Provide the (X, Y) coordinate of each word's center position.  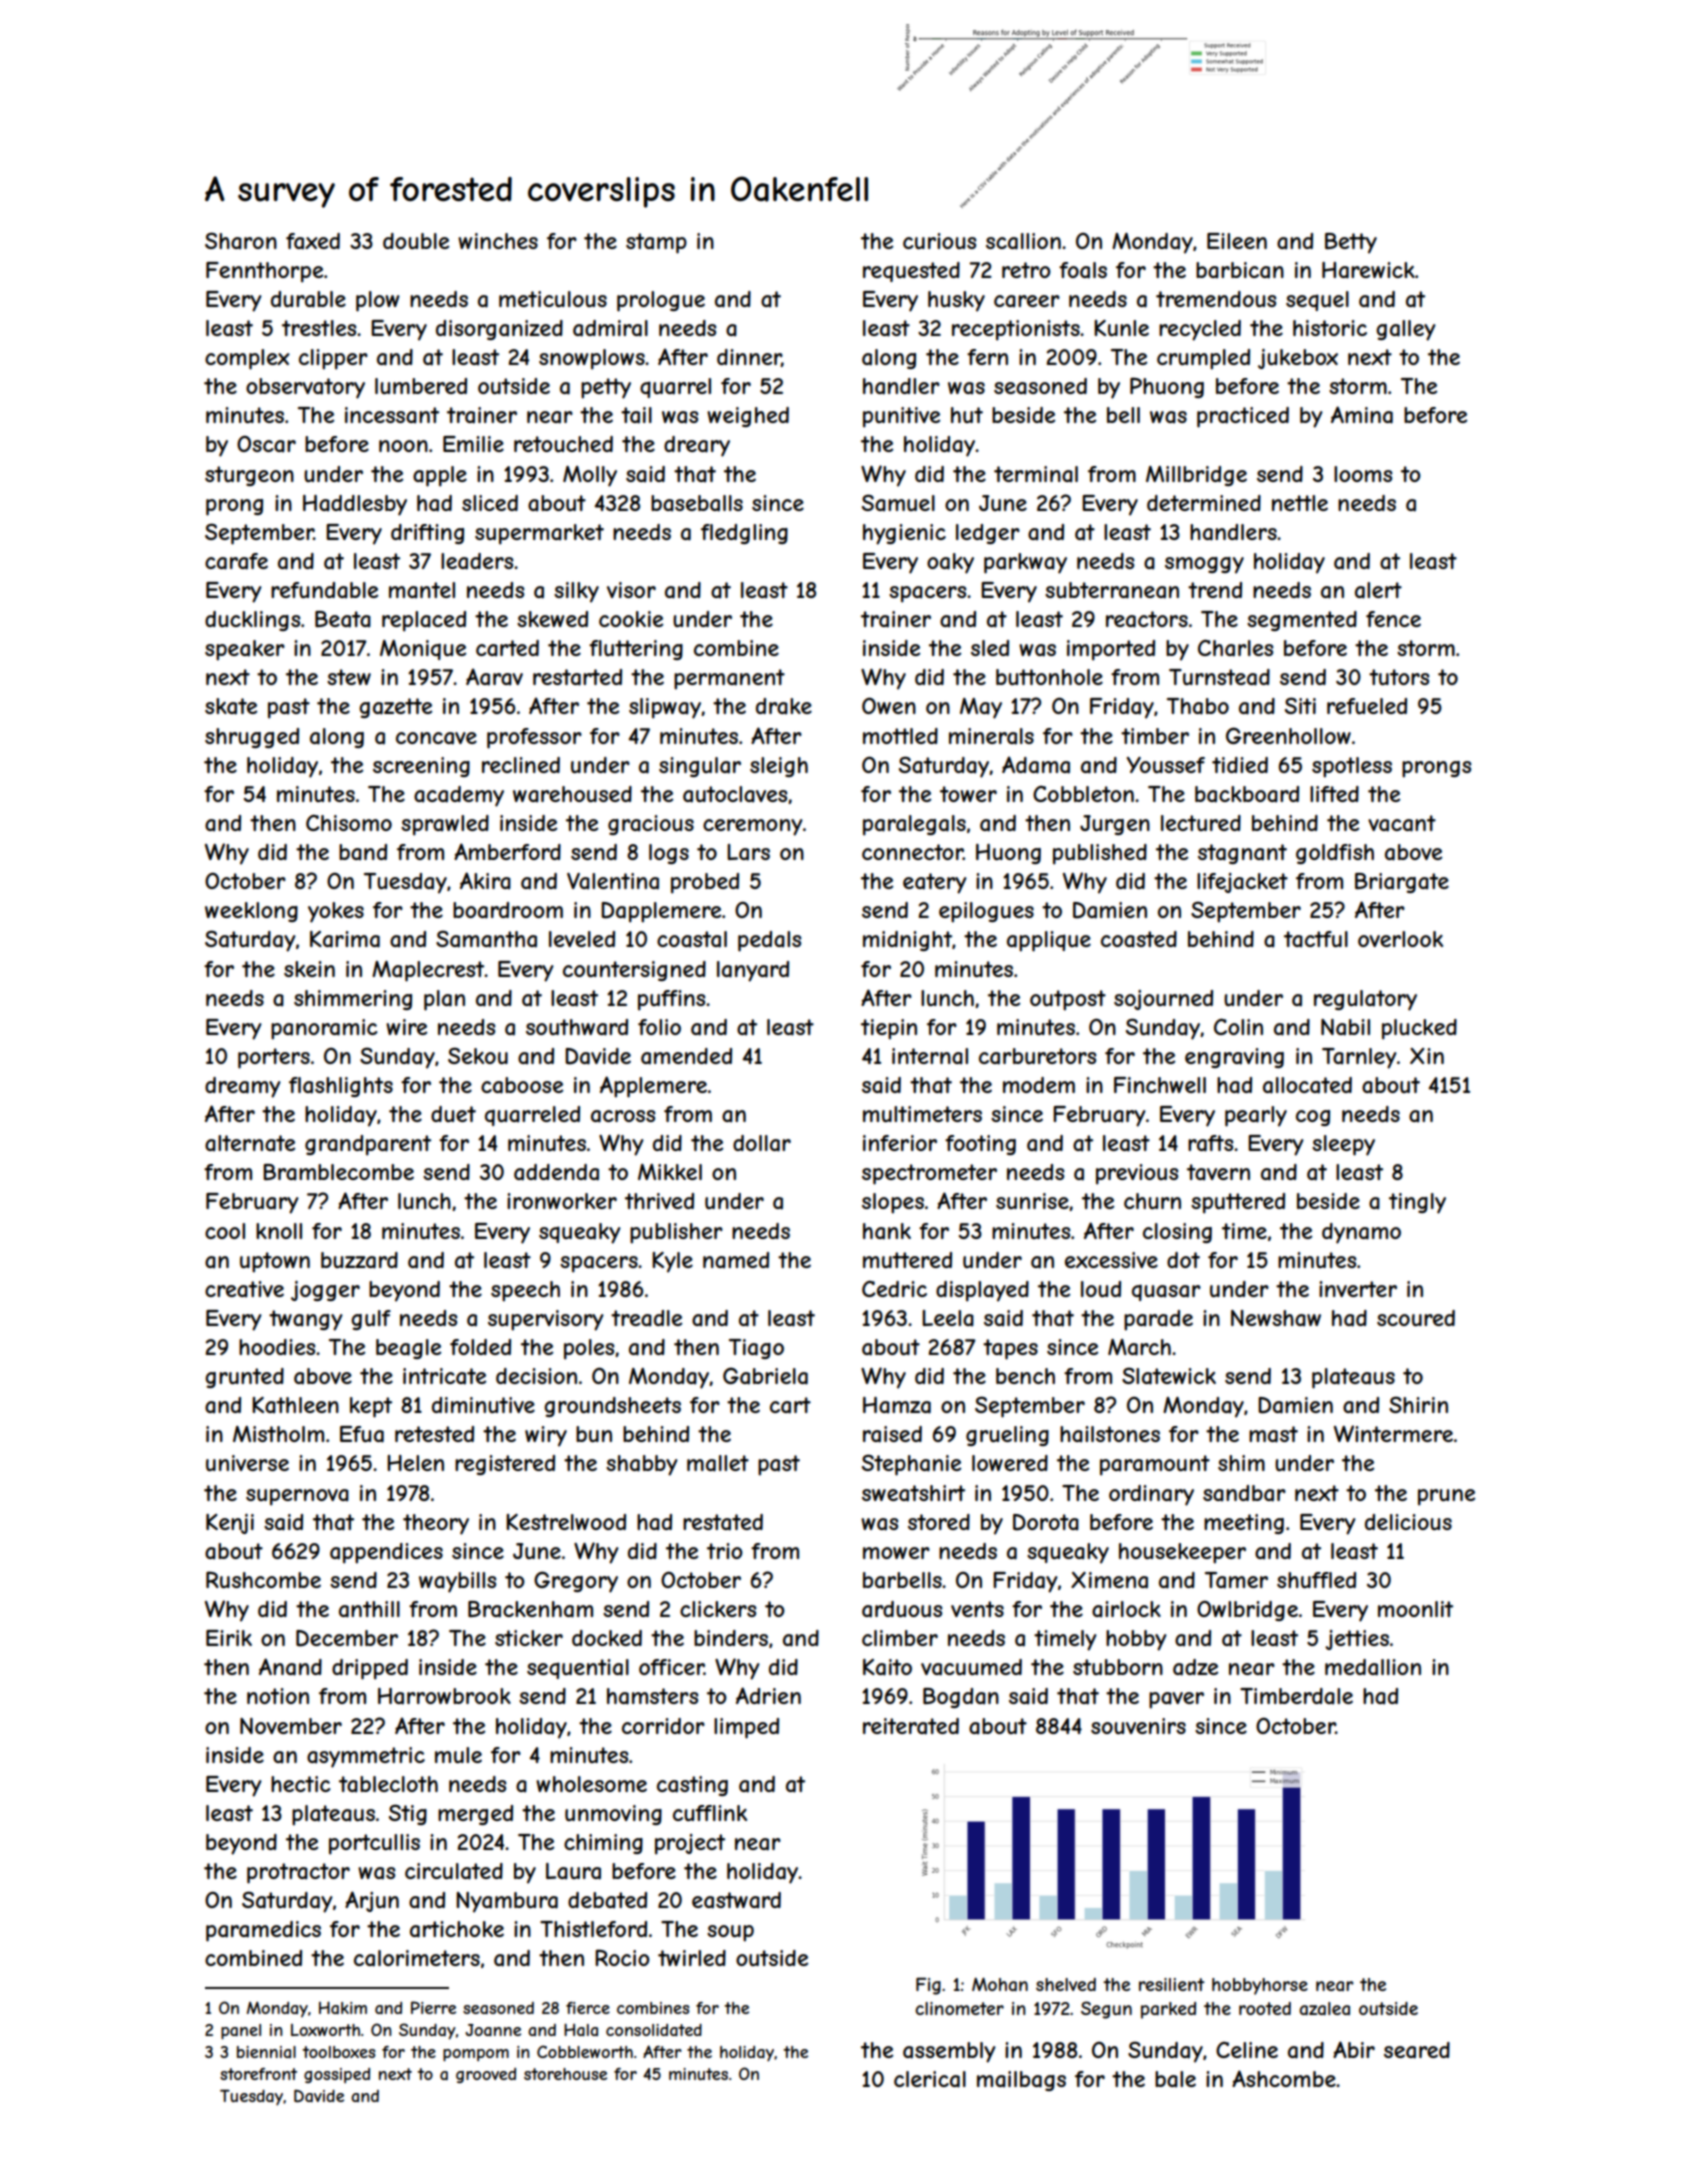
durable (308, 299)
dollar (762, 1143)
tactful (1316, 939)
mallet (718, 1463)
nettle (1300, 503)
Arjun (372, 1901)
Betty (1351, 243)
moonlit (1415, 1609)
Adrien (768, 1695)
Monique (423, 650)
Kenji (230, 1524)
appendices (386, 1553)
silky (576, 592)
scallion (1023, 241)
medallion (1373, 1667)
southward (577, 1027)
